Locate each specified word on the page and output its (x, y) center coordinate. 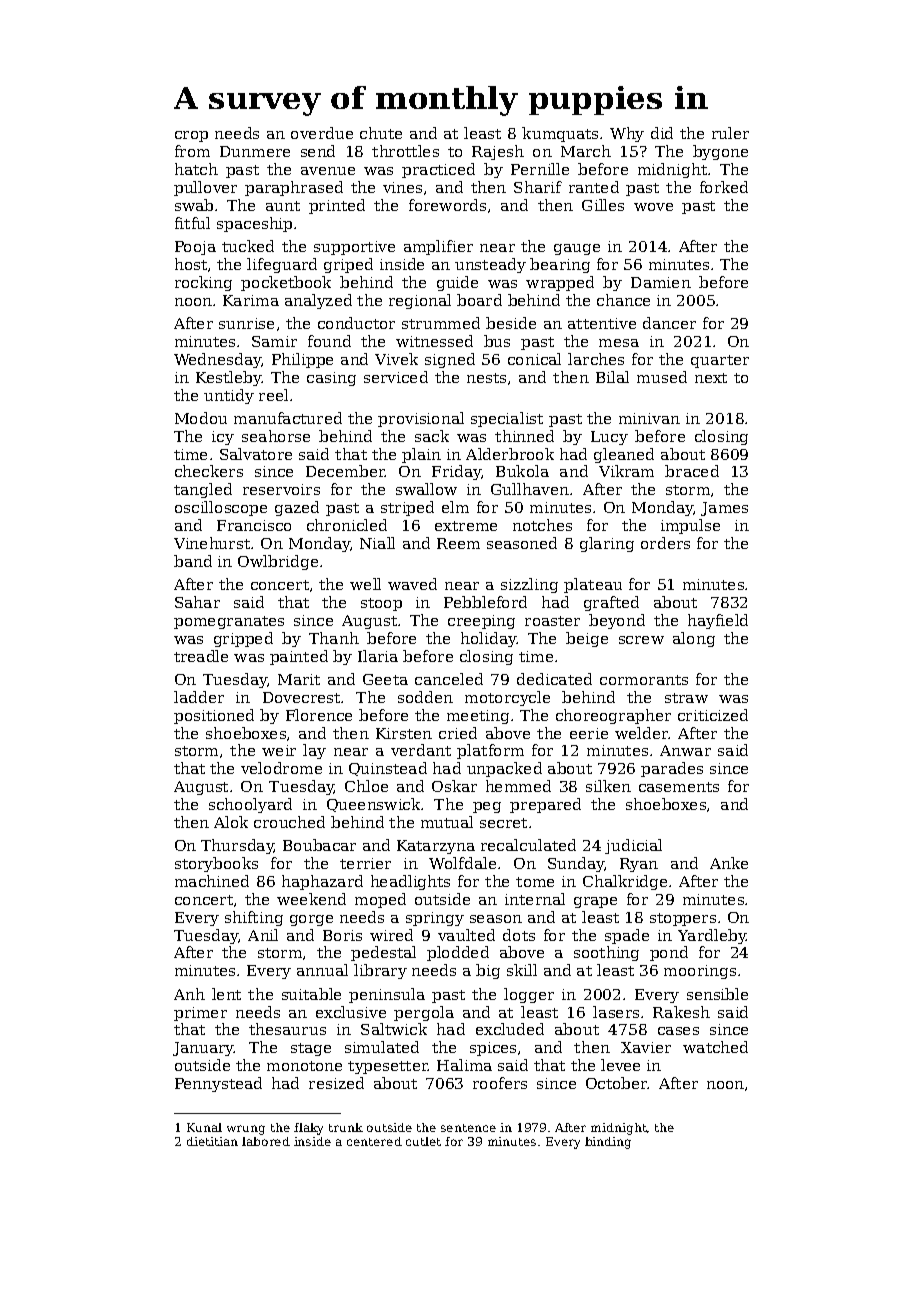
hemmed (518, 786)
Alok (231, 822)
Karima (251, 300)
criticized (713, 715)
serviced (396, 377)
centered (374, 1141)
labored (266, 1141)
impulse (690, 526)
